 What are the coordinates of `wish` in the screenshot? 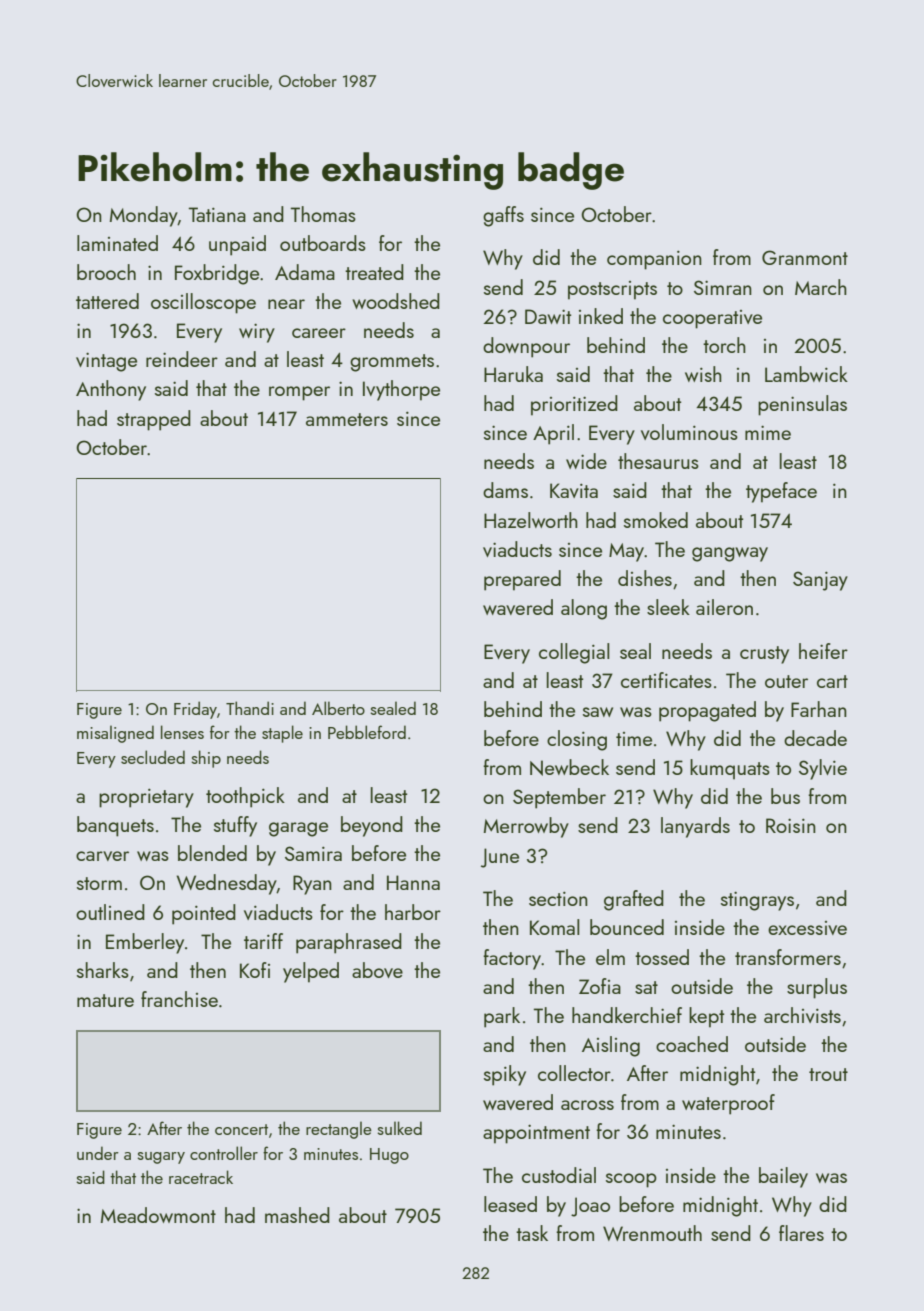 It's located at (703, 374).
